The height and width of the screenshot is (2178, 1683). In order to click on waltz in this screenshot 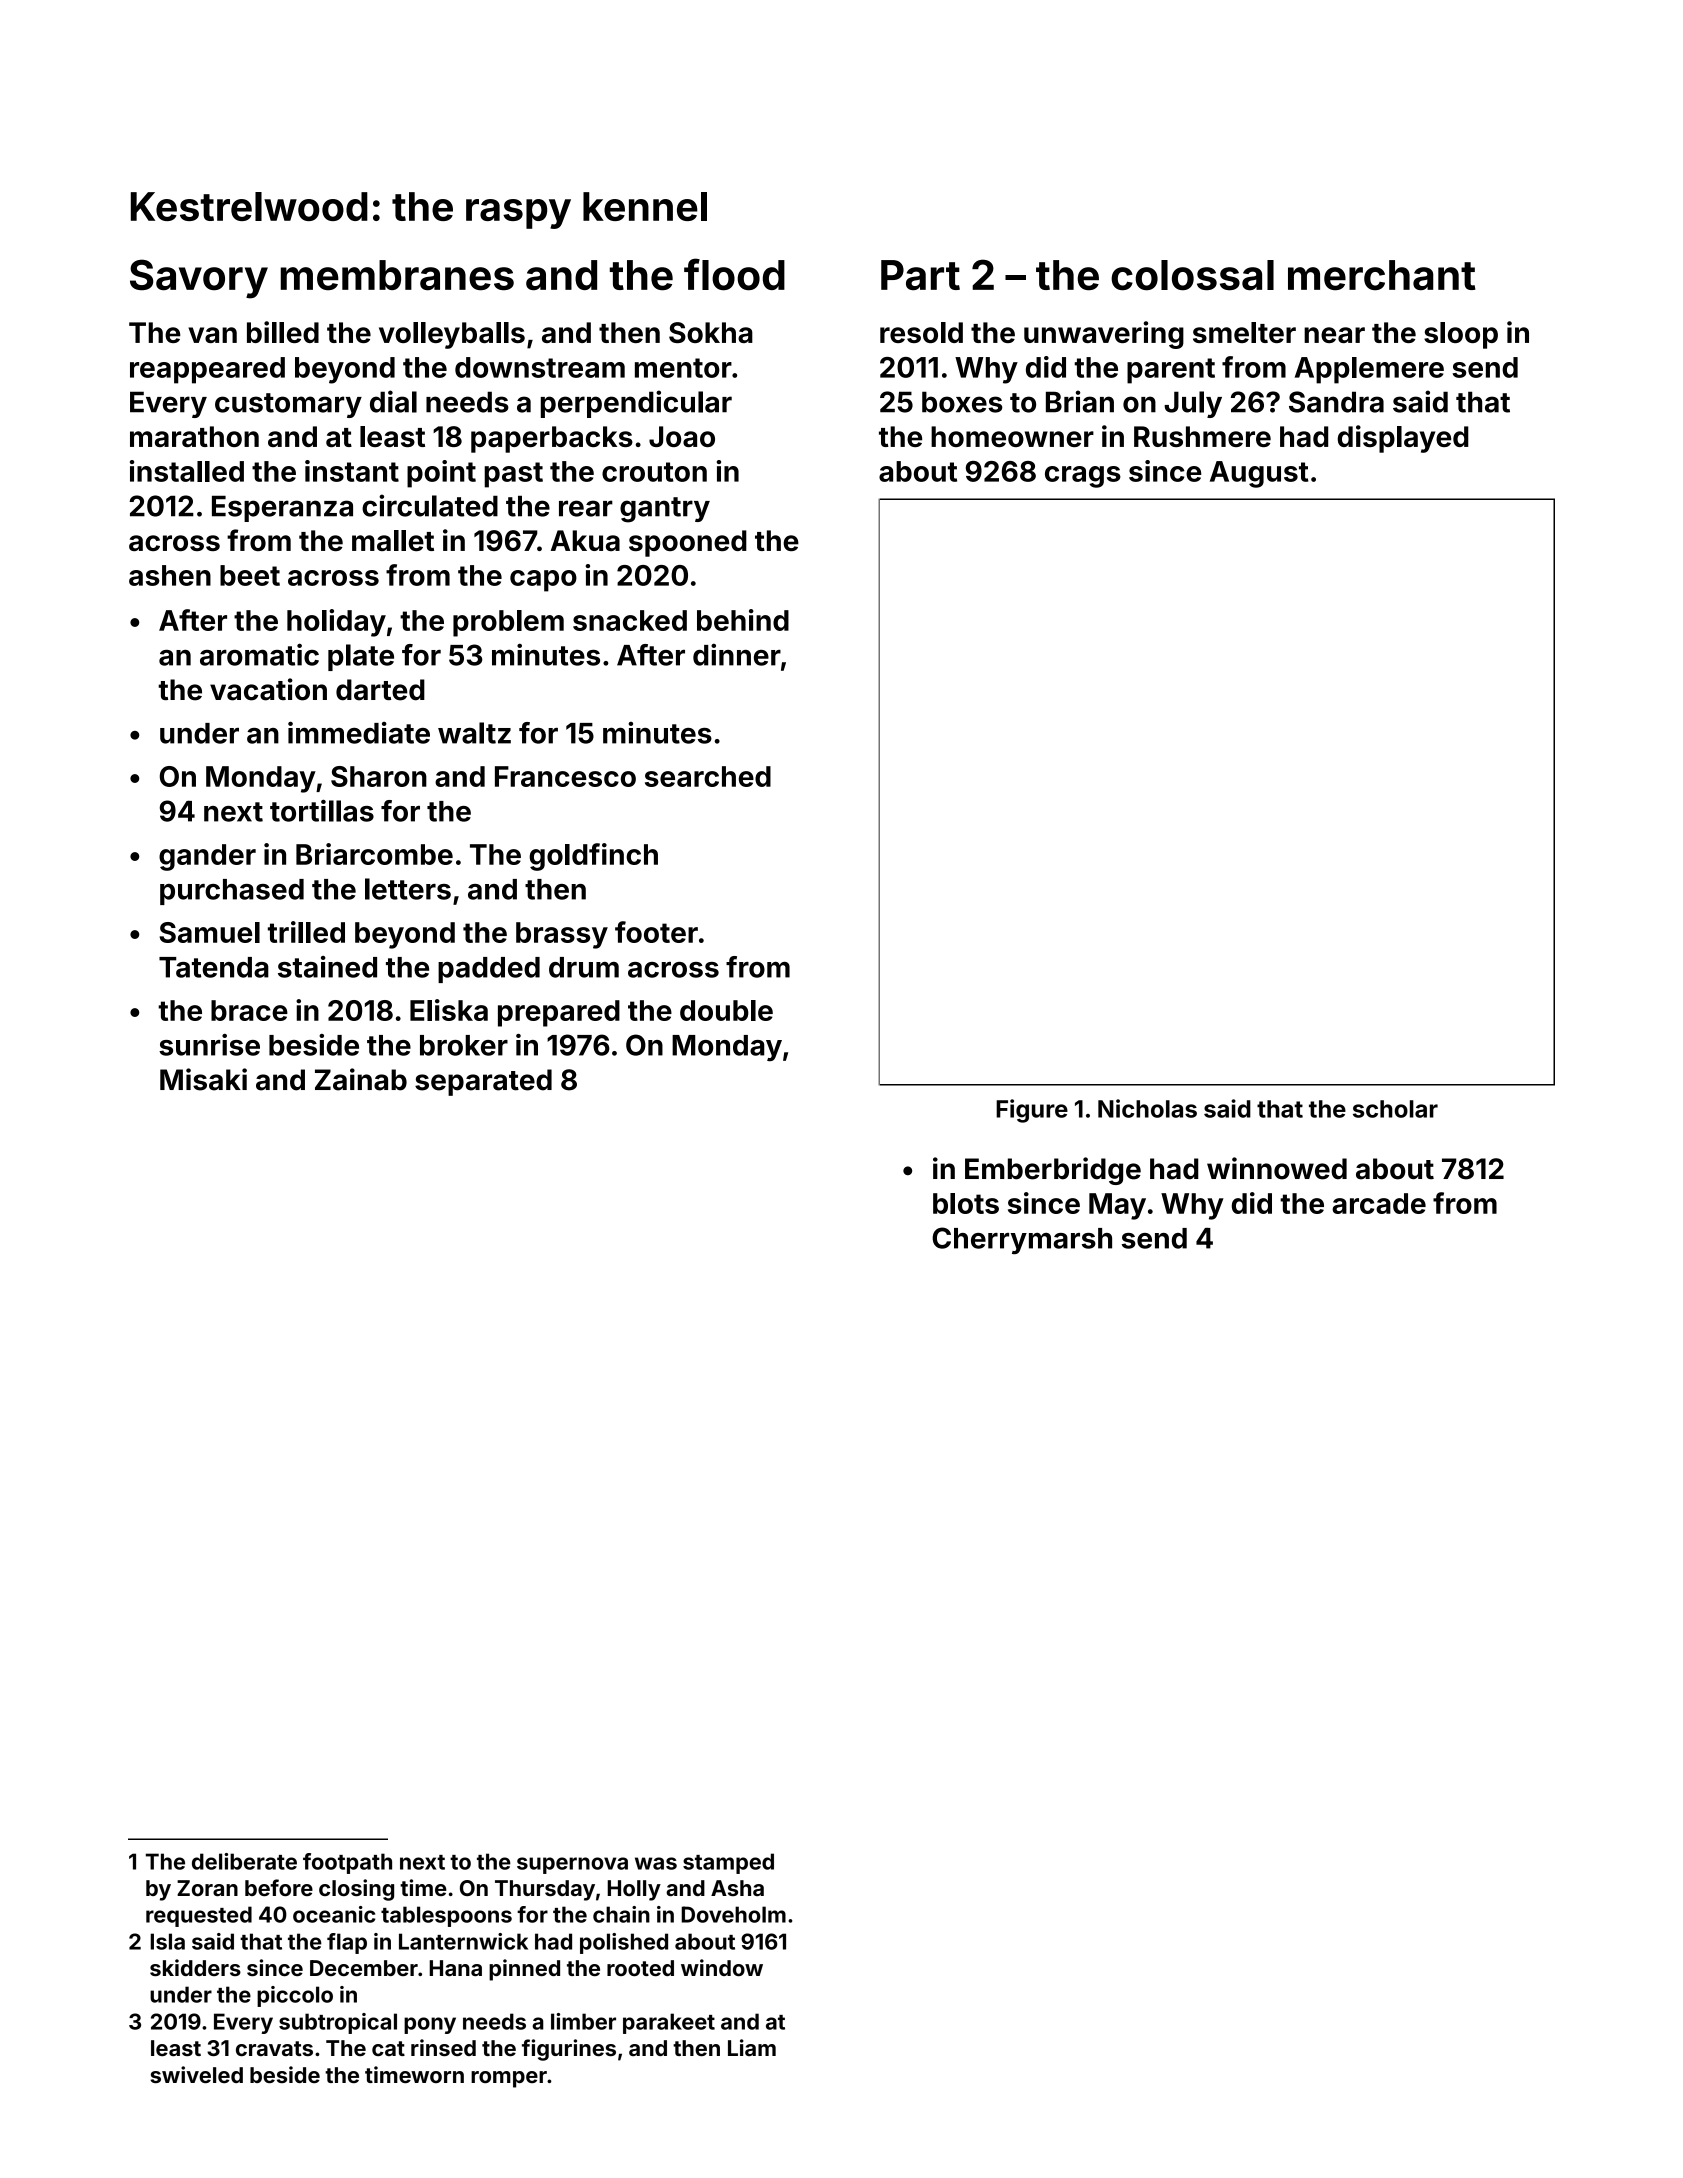, I will do `click(474, 733)`.
